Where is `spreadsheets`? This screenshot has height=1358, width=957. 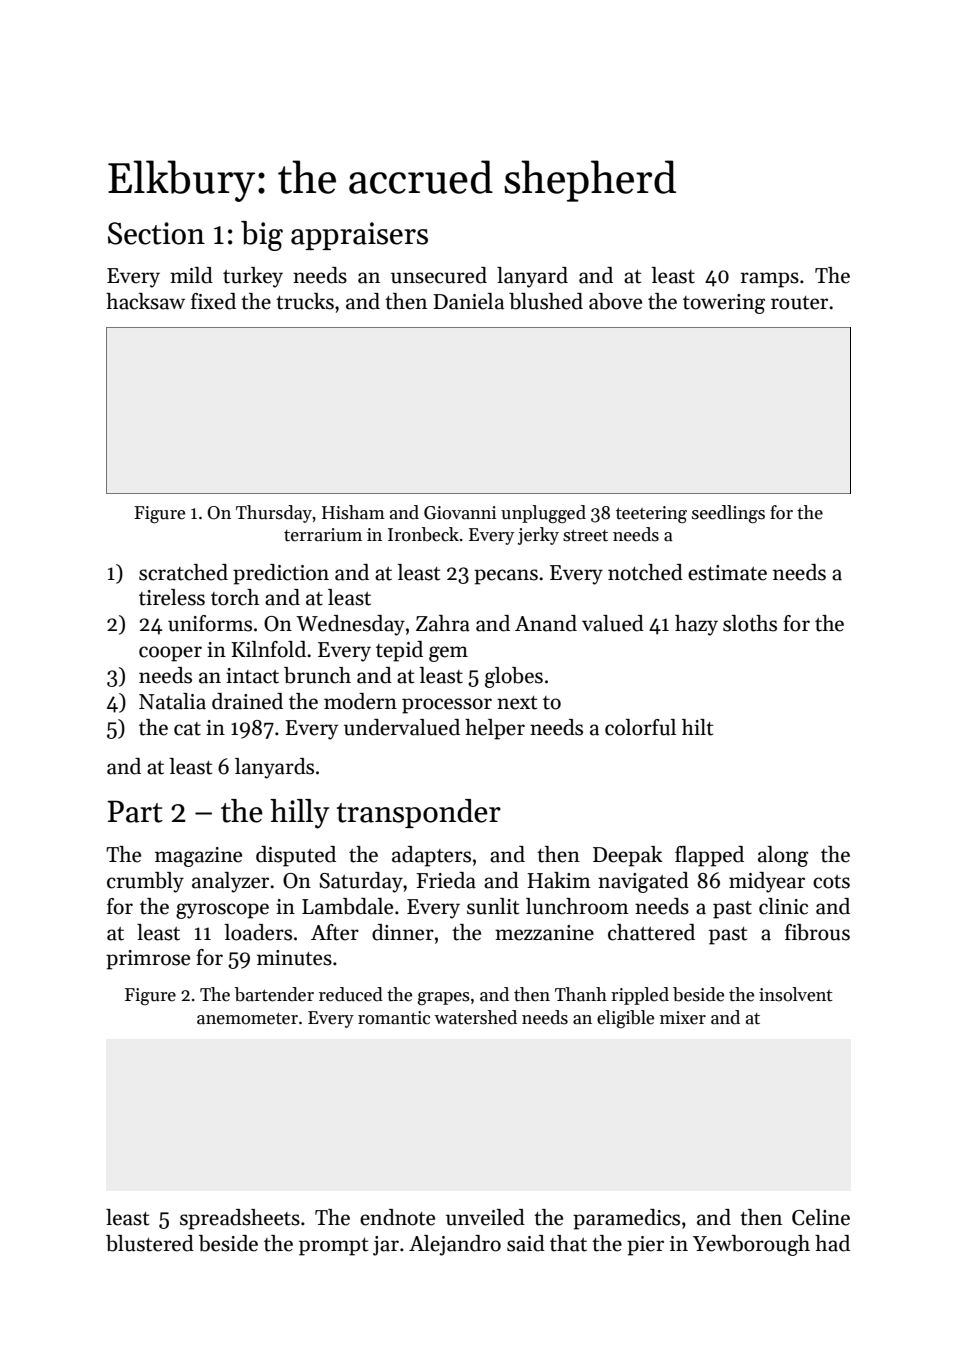
spreadsheets is located at coordinates (240, 1219).
